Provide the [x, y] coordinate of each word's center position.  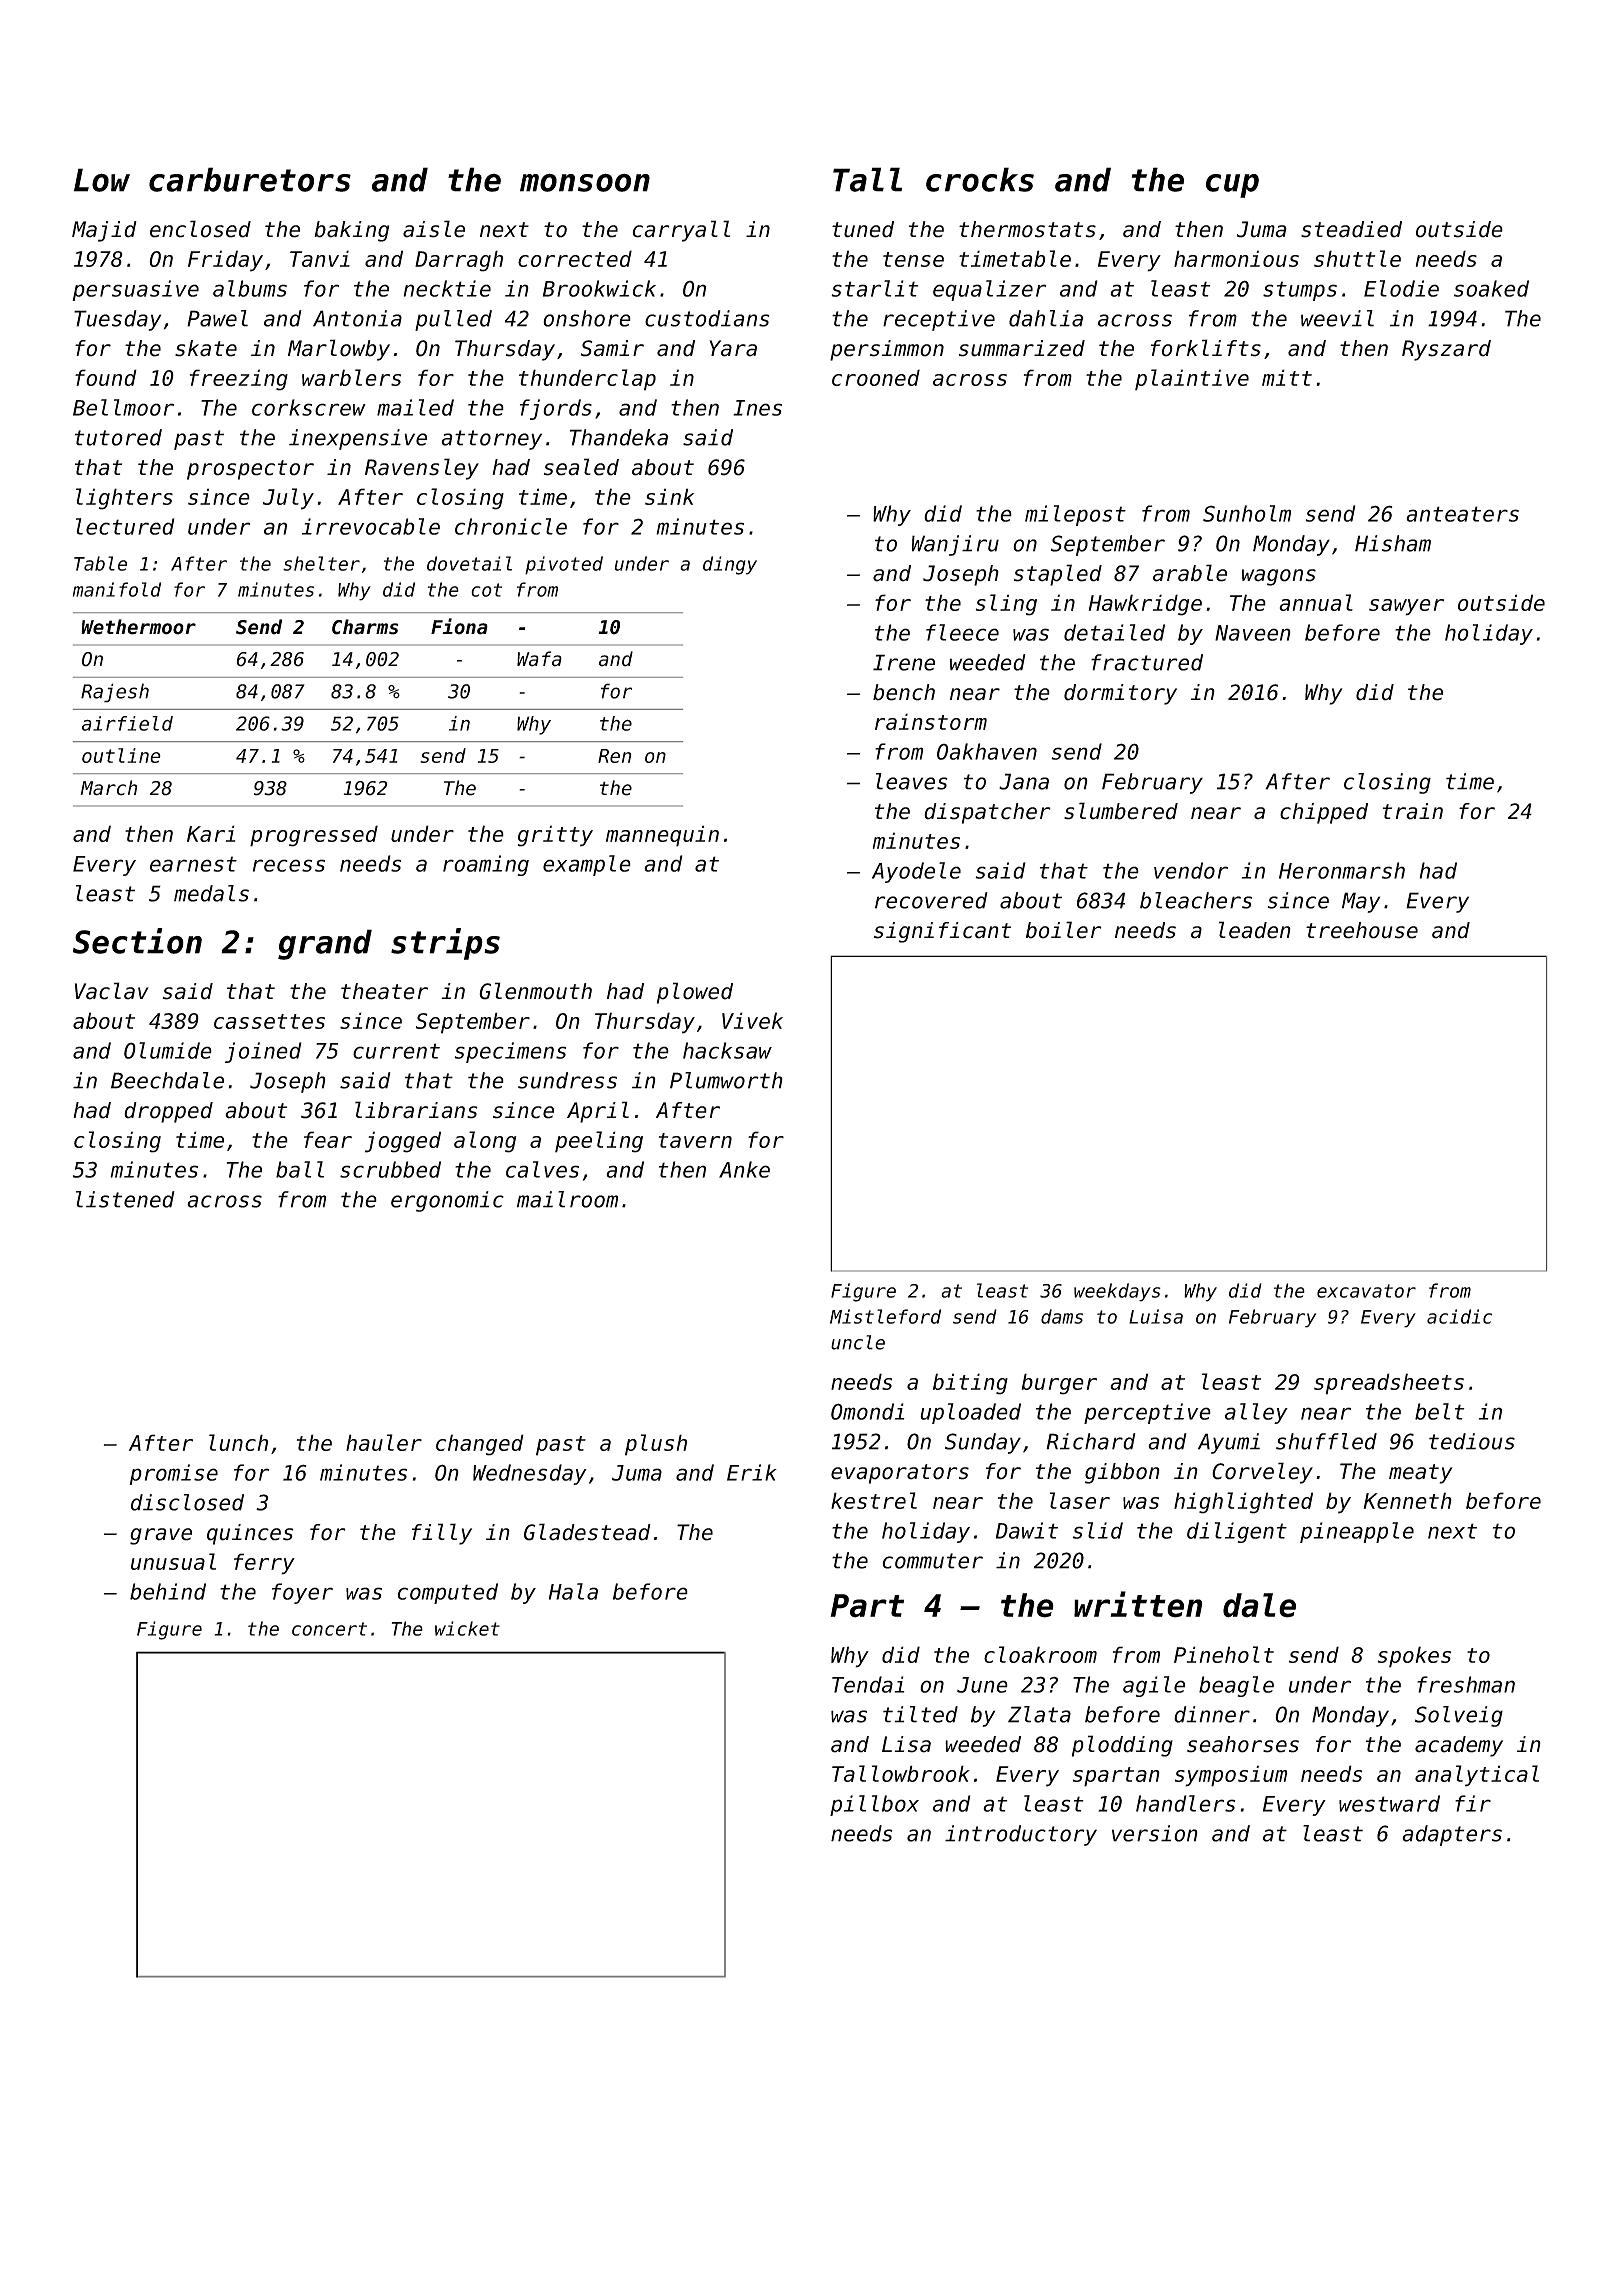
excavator [1366, 1291]
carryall [681, 231]
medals [211, 893]
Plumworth [726, 1080]
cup [1232, 186]
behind [168, 1591]
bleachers [1196, 900]
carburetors [250, 179]
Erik [752, 1472]
